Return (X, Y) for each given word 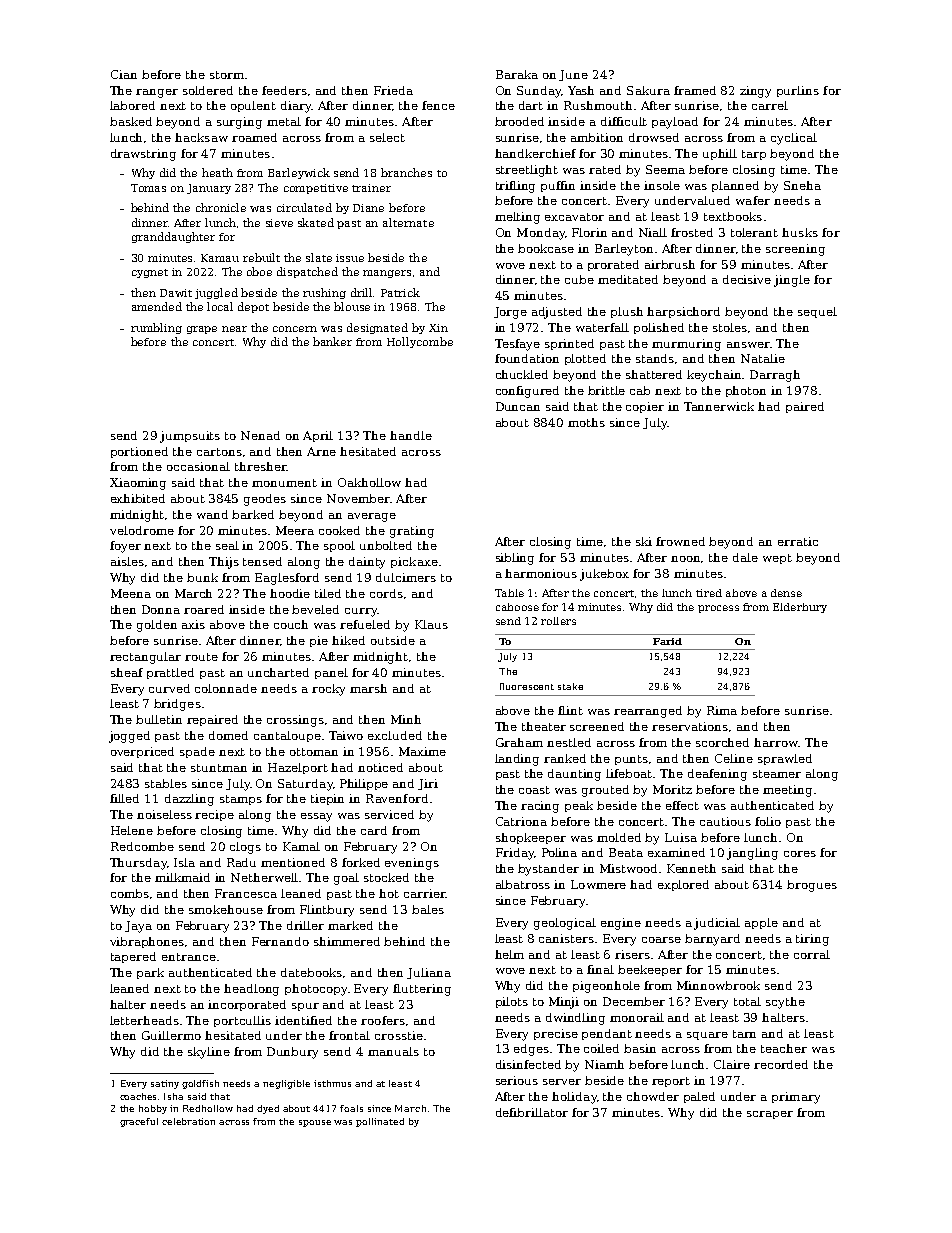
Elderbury (800, 608)
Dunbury (292, 1053)
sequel (817, 312)
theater (544, 726)
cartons (219, 452)
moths (586, 422)
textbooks (733, 216)
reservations (690, 726)
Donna (161, 609)
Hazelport (298, 768)
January (209, 189)
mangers (387, 274)
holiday (574, 1098)
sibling (515, 559)
